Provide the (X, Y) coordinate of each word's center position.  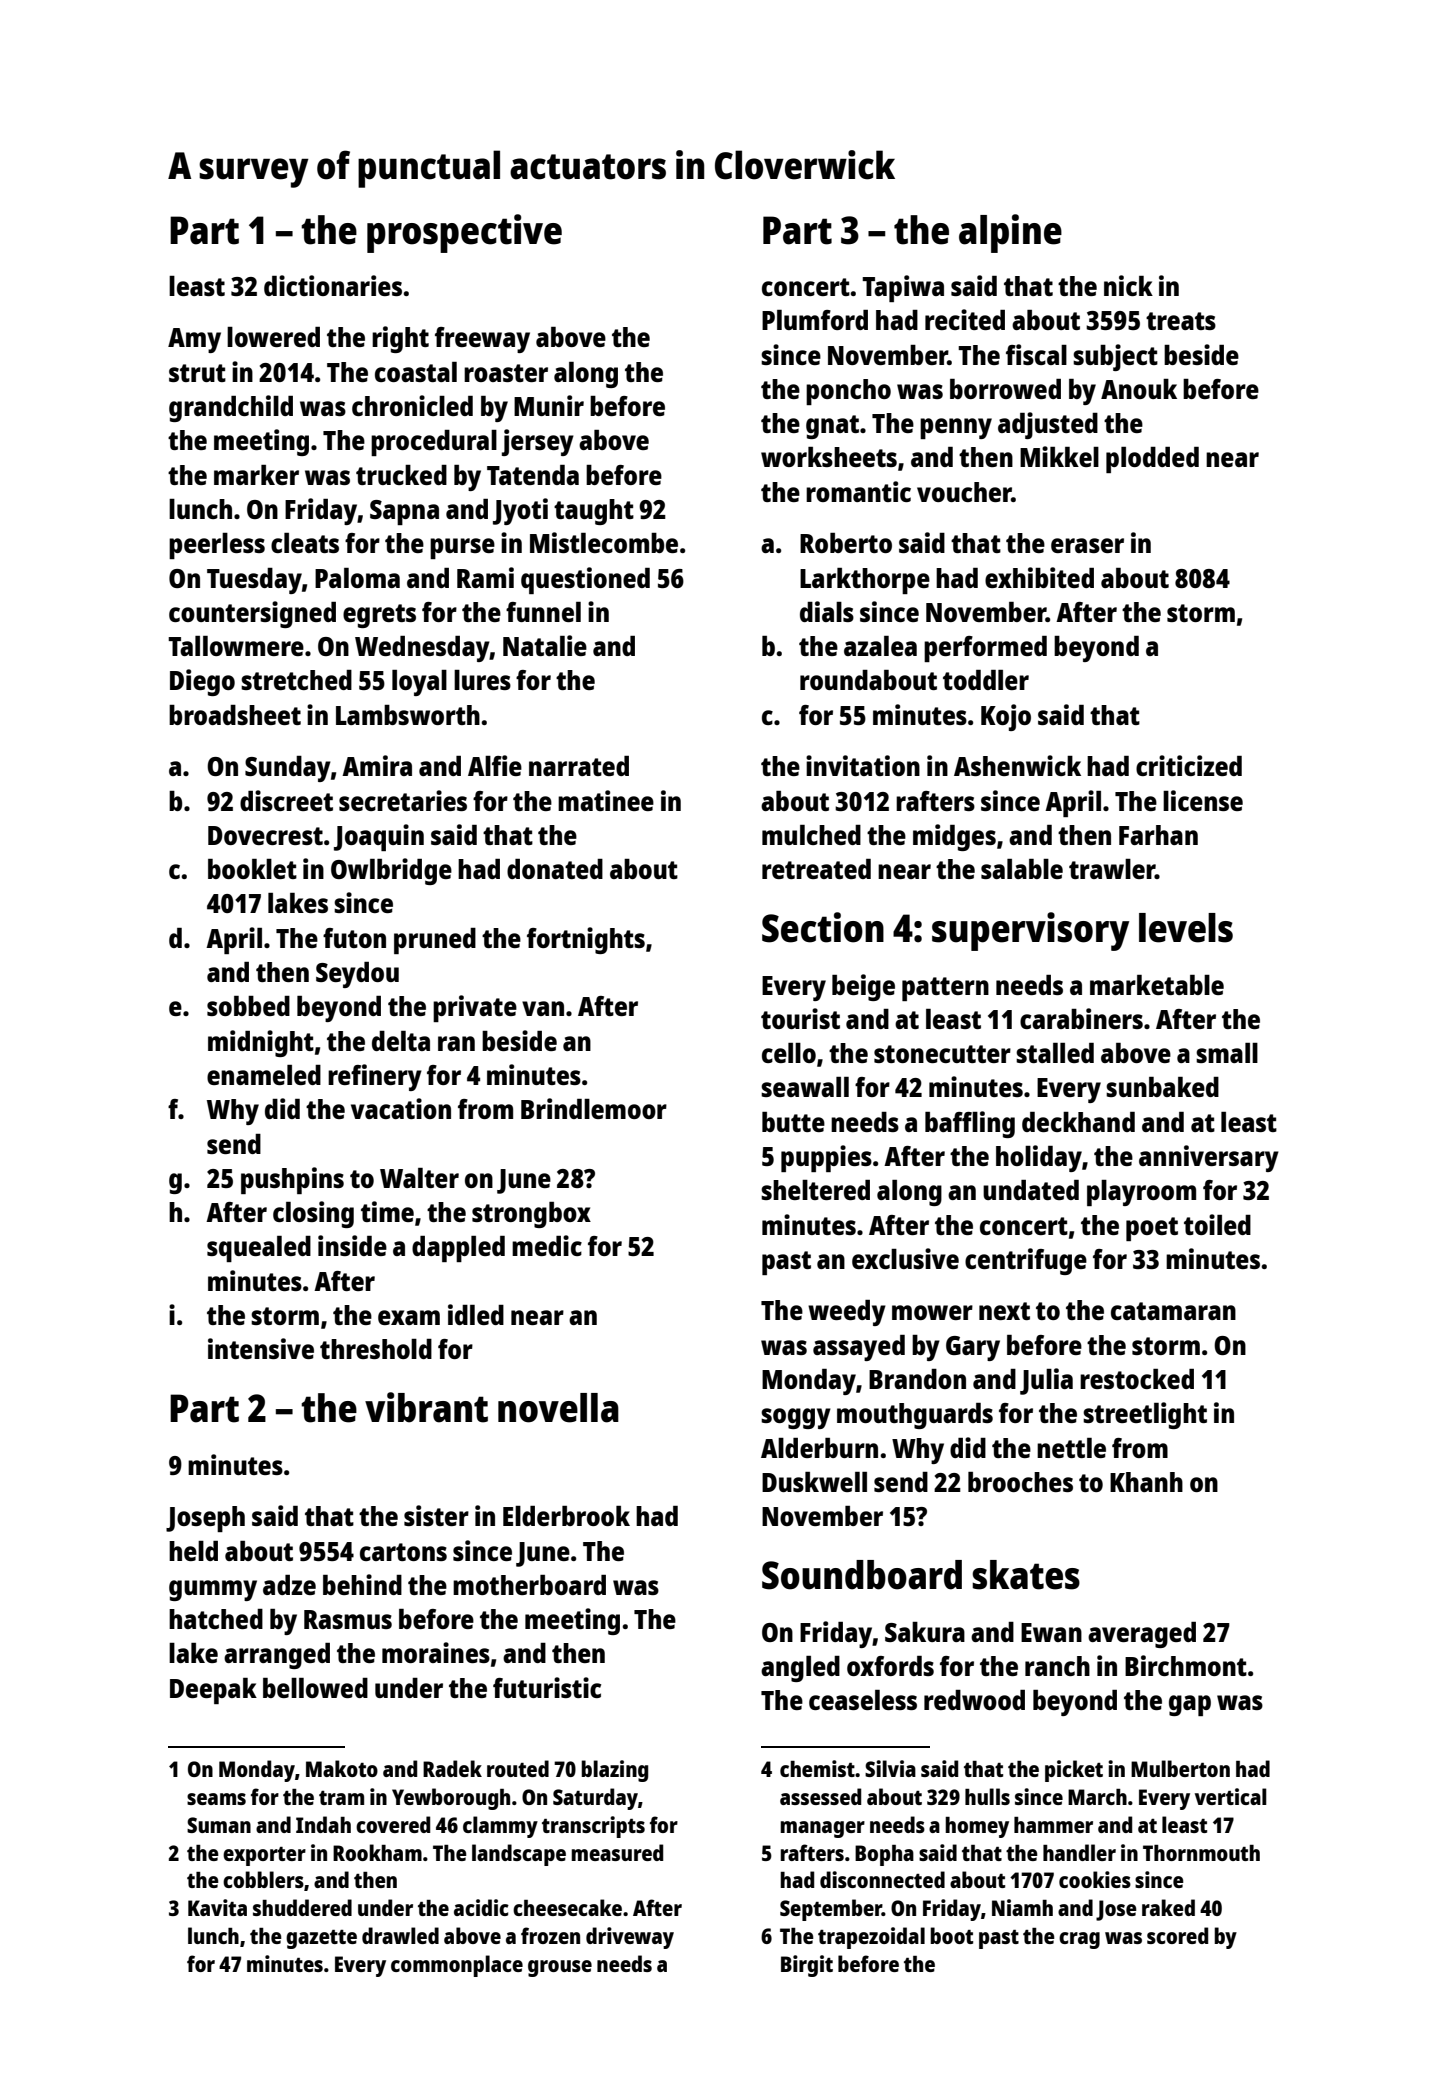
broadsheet (235, 715)
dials (827, 611)
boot (951, 1935)
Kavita (217, 1907)
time (387, 1211)
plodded (1152, 460)
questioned (585, 580)
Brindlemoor (594, 1108)
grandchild (231, 408)
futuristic (547, 1687)
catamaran (1173, 1311)
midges (954, 837)
